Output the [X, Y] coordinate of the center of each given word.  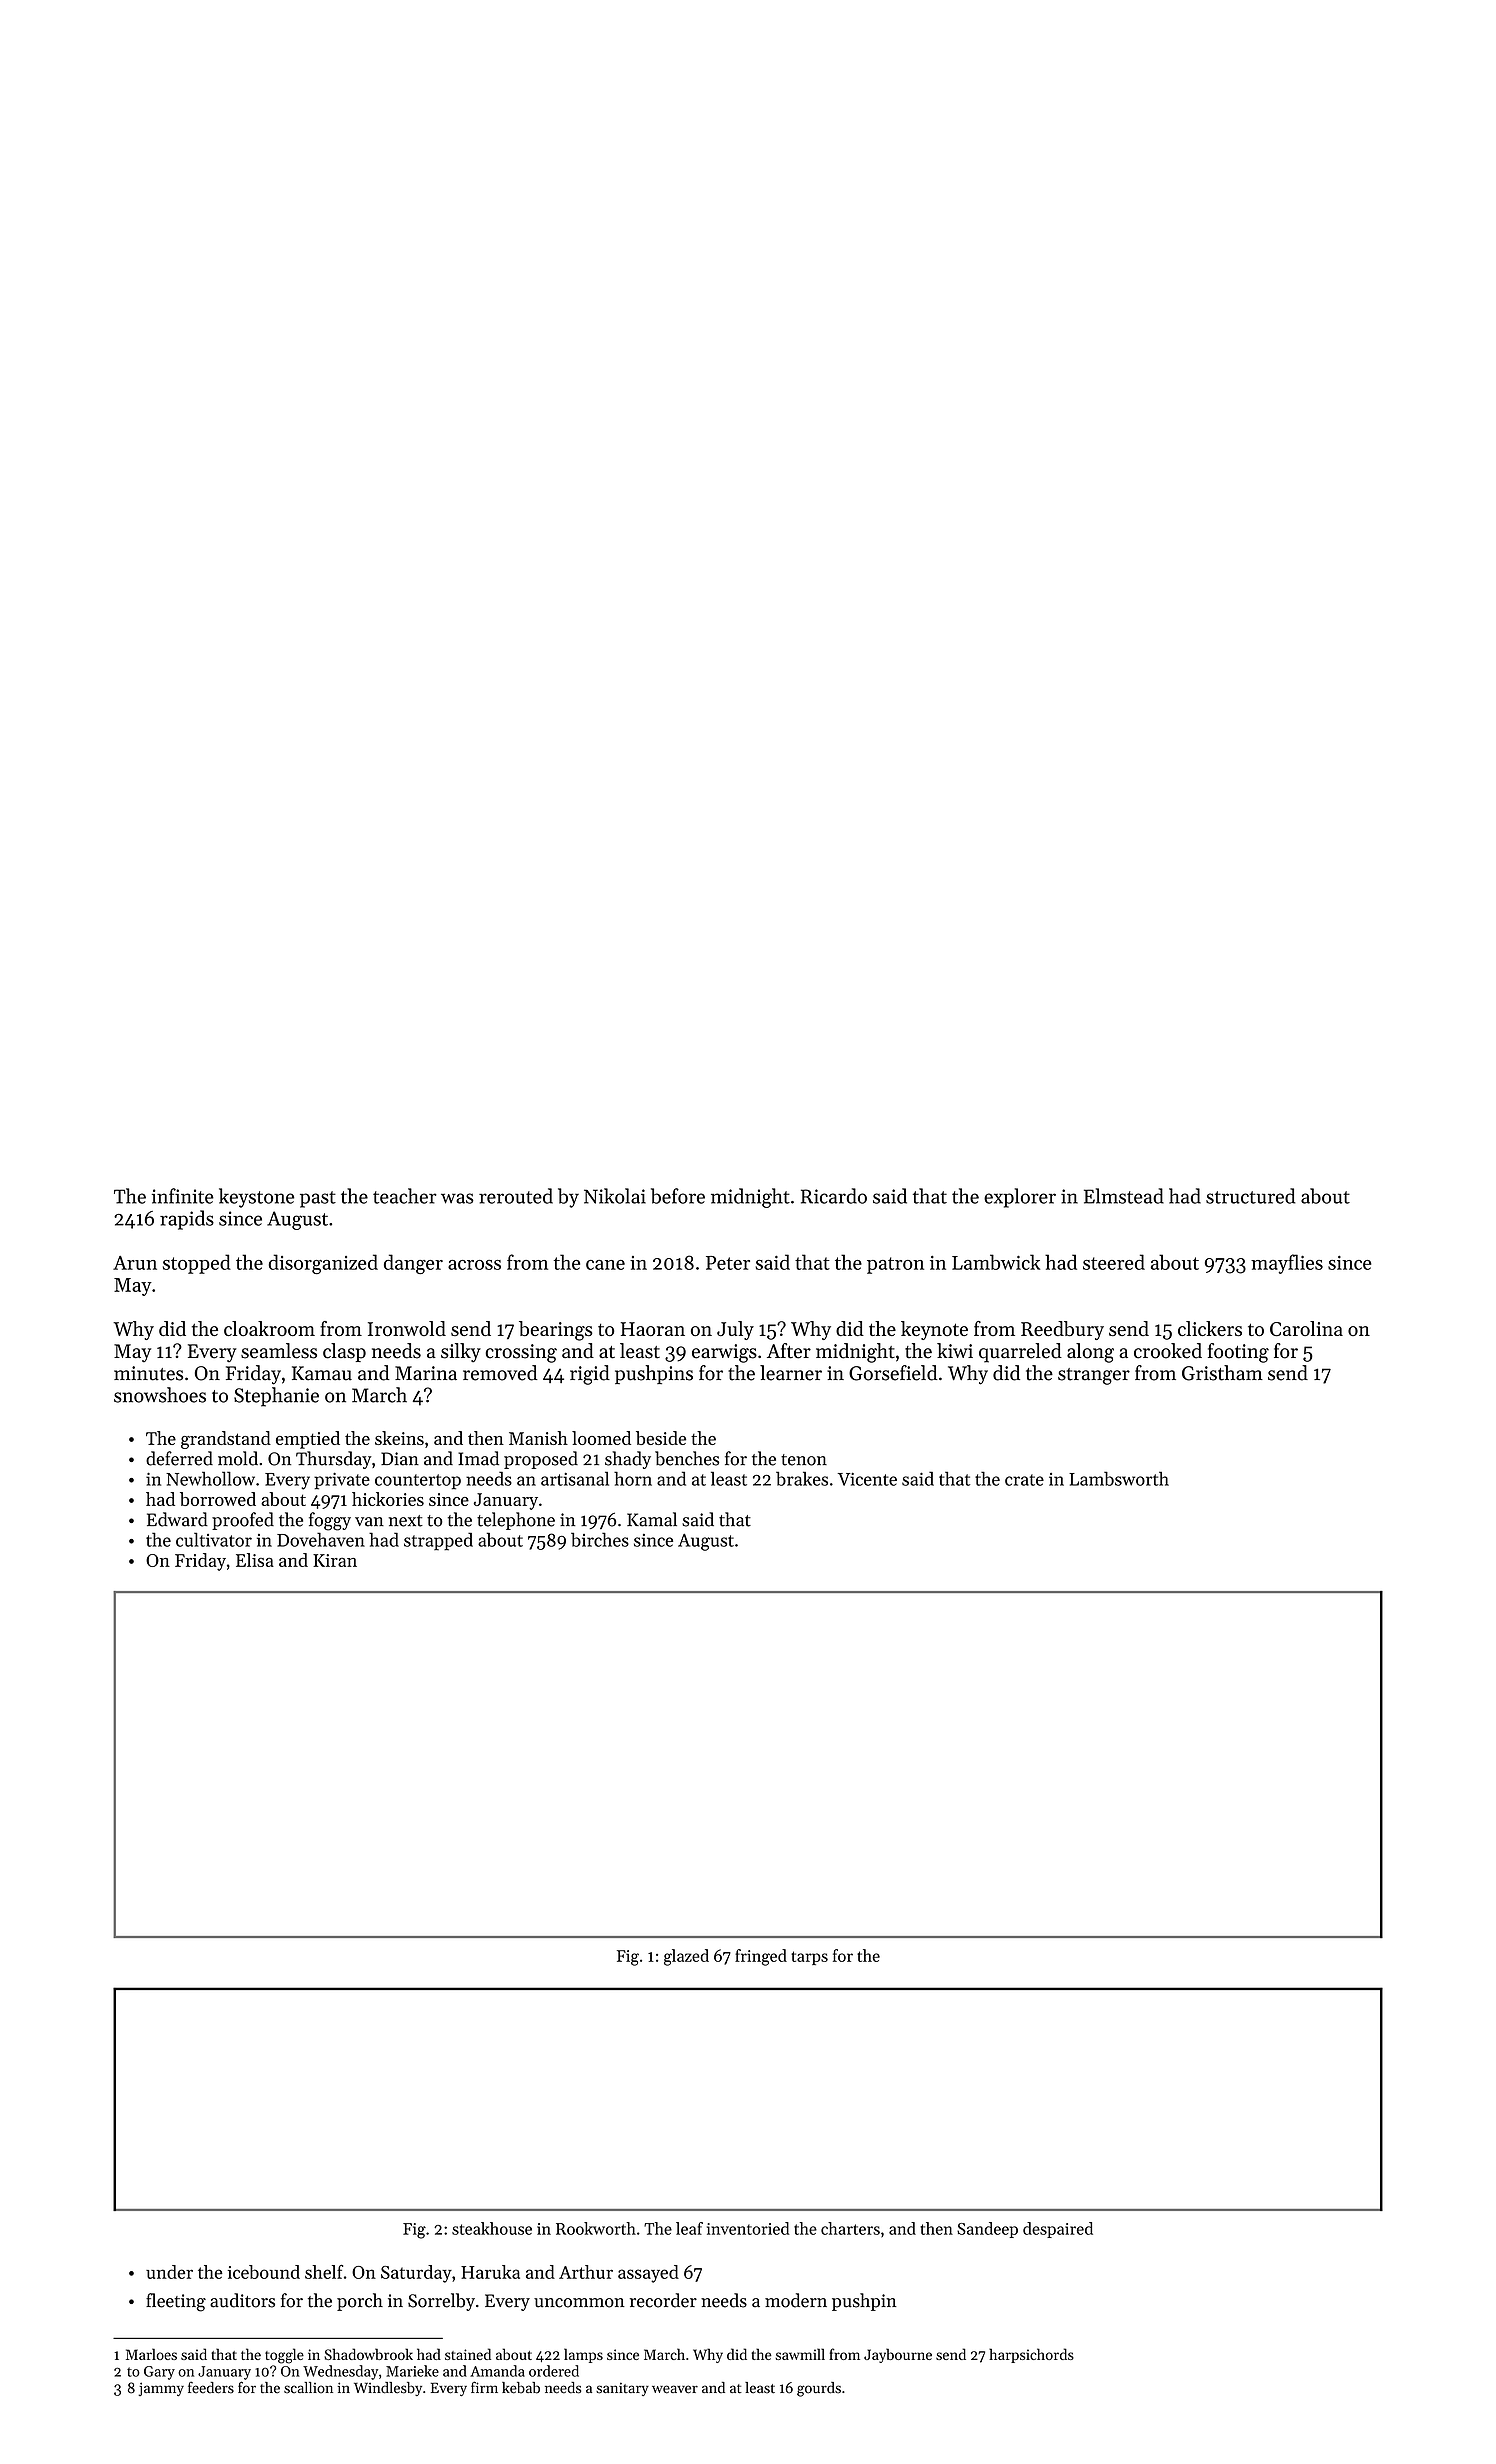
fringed [761, 1957]
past [318, 1199]
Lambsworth [1119, 1478]
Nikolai [615, 1196]
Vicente [867, 1479]
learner [791, 1373]
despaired [1058, 2230]
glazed [686, 1957]
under [169, 2272]
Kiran [335, 1560]
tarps [809, 1958]
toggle [284, 2356]
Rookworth [596, 2228]
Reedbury [1062, 1330]
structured [1250, 1196]
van [369, 1522]
